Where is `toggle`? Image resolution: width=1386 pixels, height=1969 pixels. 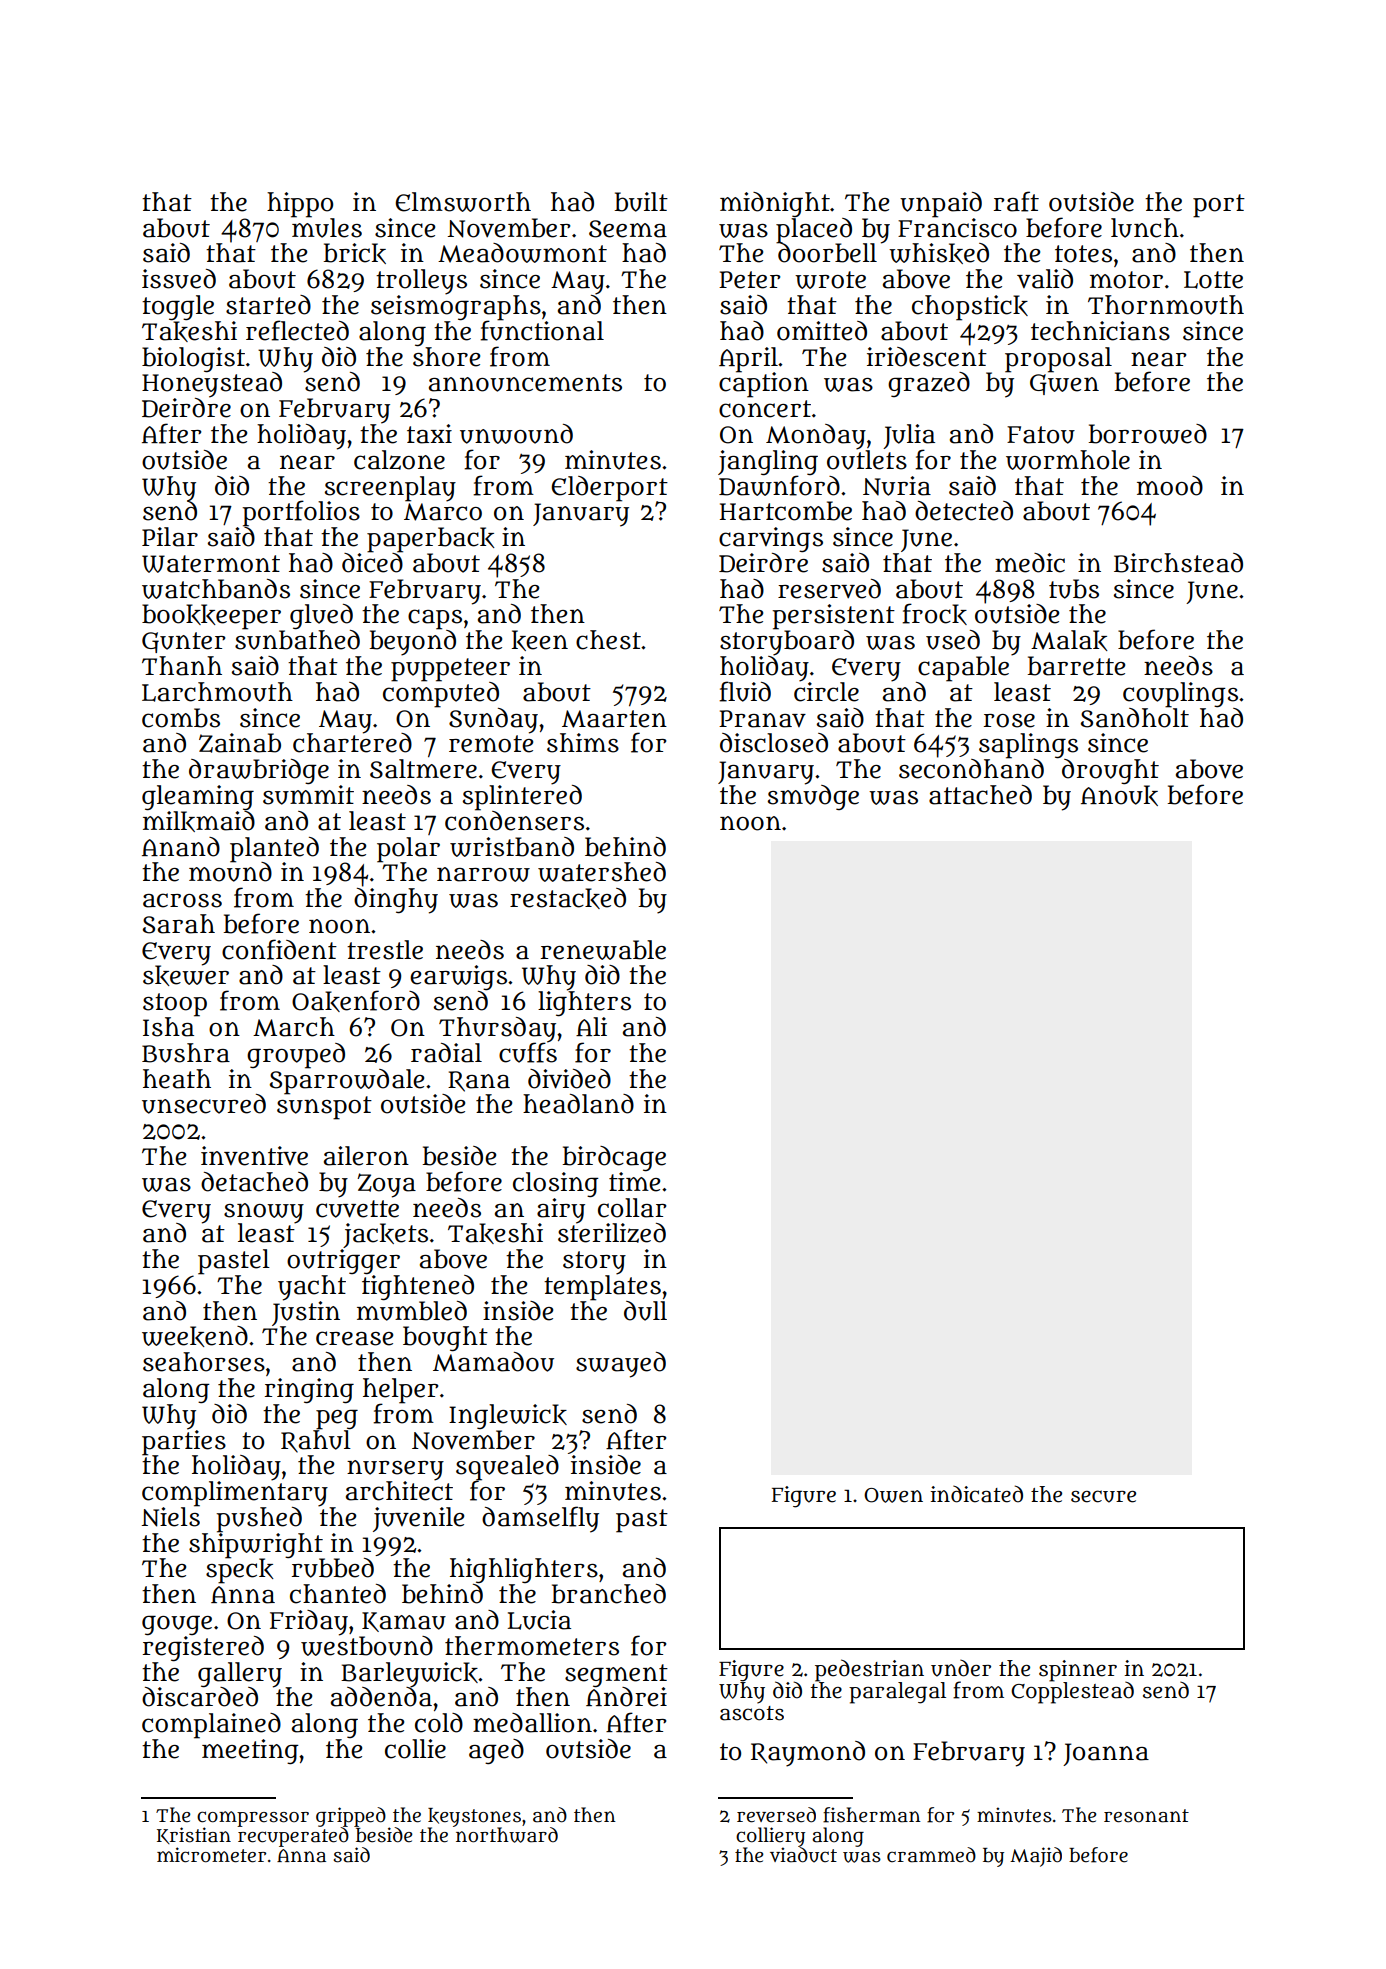
toggle is located at coordinates (178, 307).
